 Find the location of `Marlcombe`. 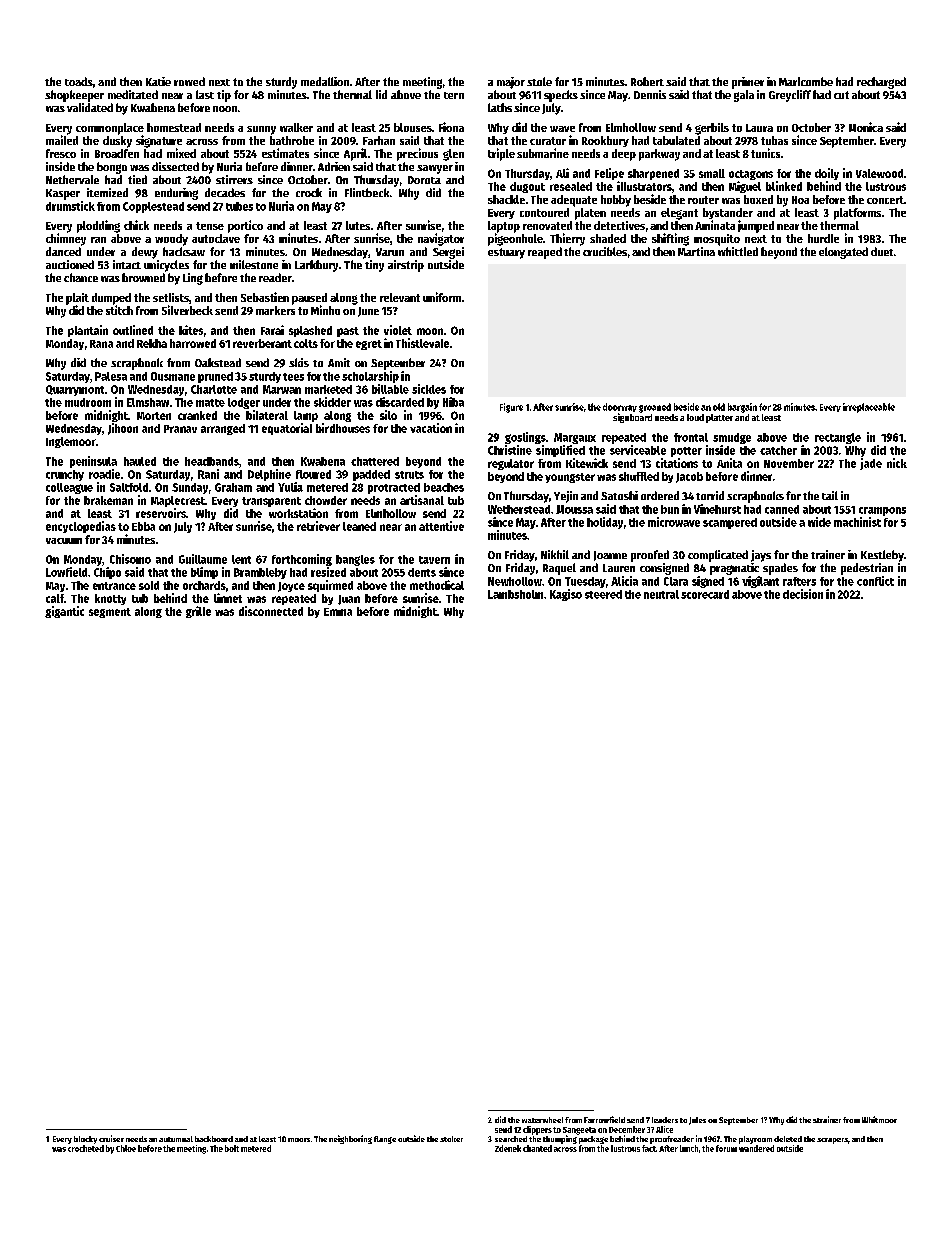

Marlcombe is located at coordinates (806, 81).
